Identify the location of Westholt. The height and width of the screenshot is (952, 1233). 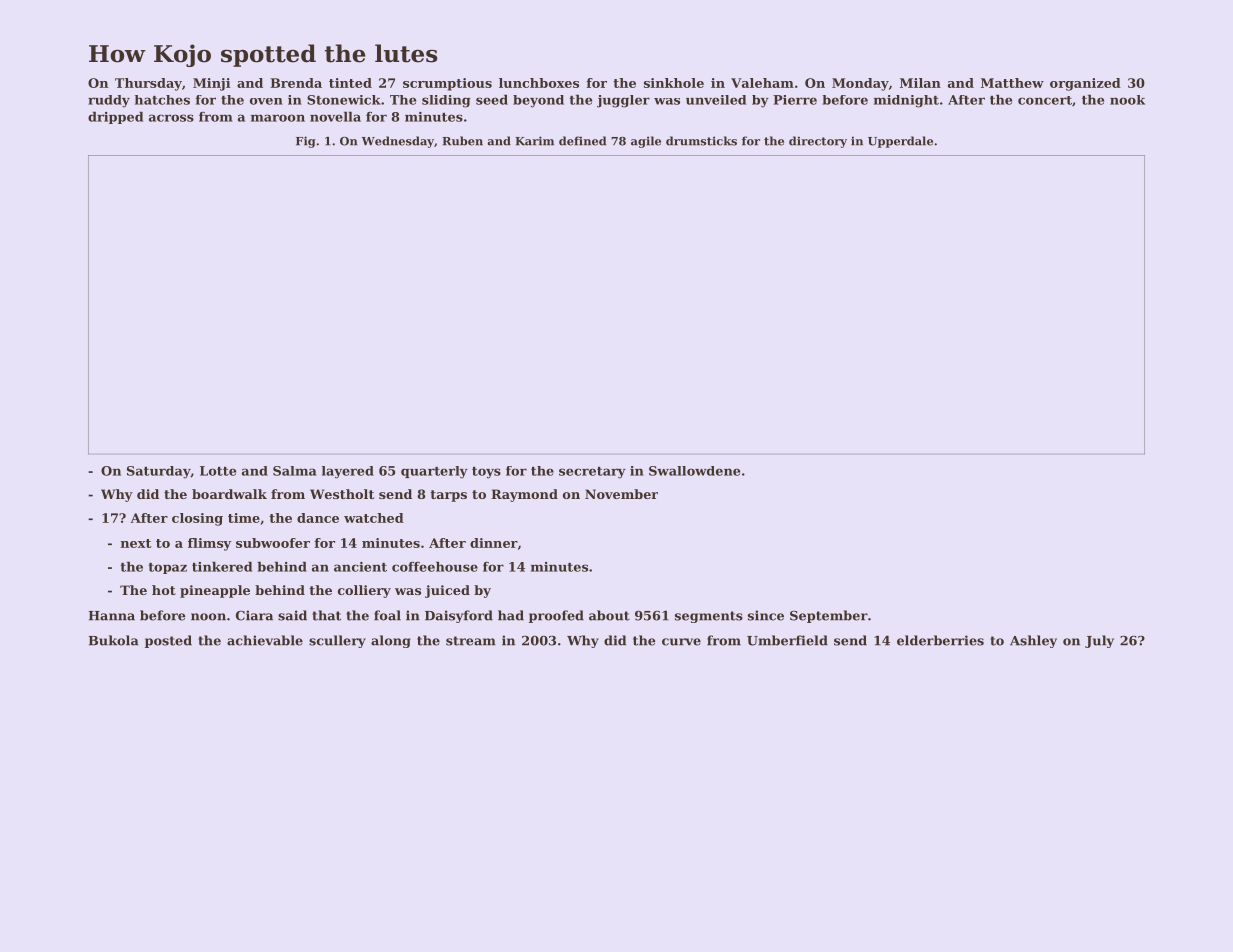
(342, 494).
